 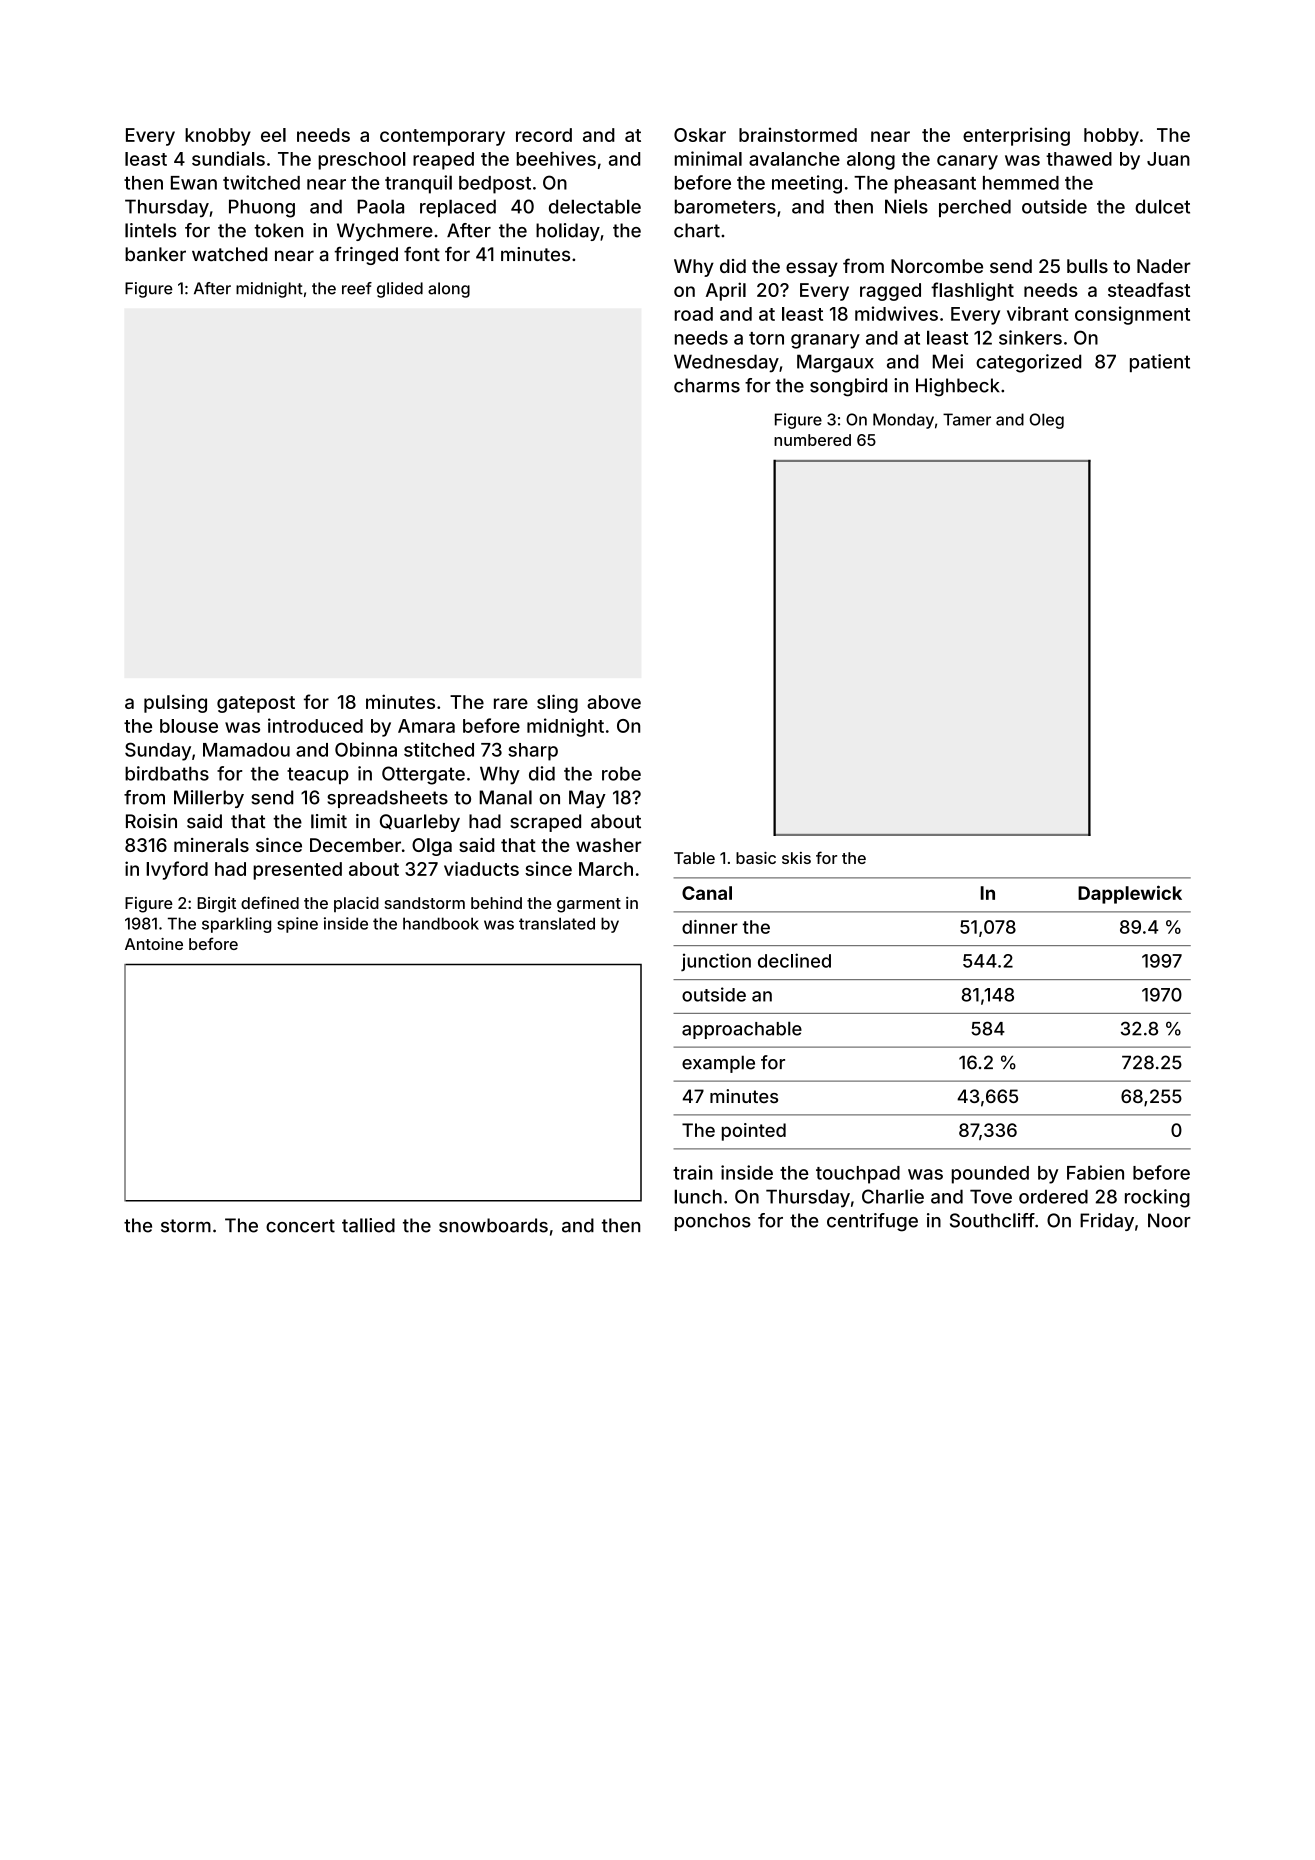 I want to click on skis, so click(x=796, y=858).
